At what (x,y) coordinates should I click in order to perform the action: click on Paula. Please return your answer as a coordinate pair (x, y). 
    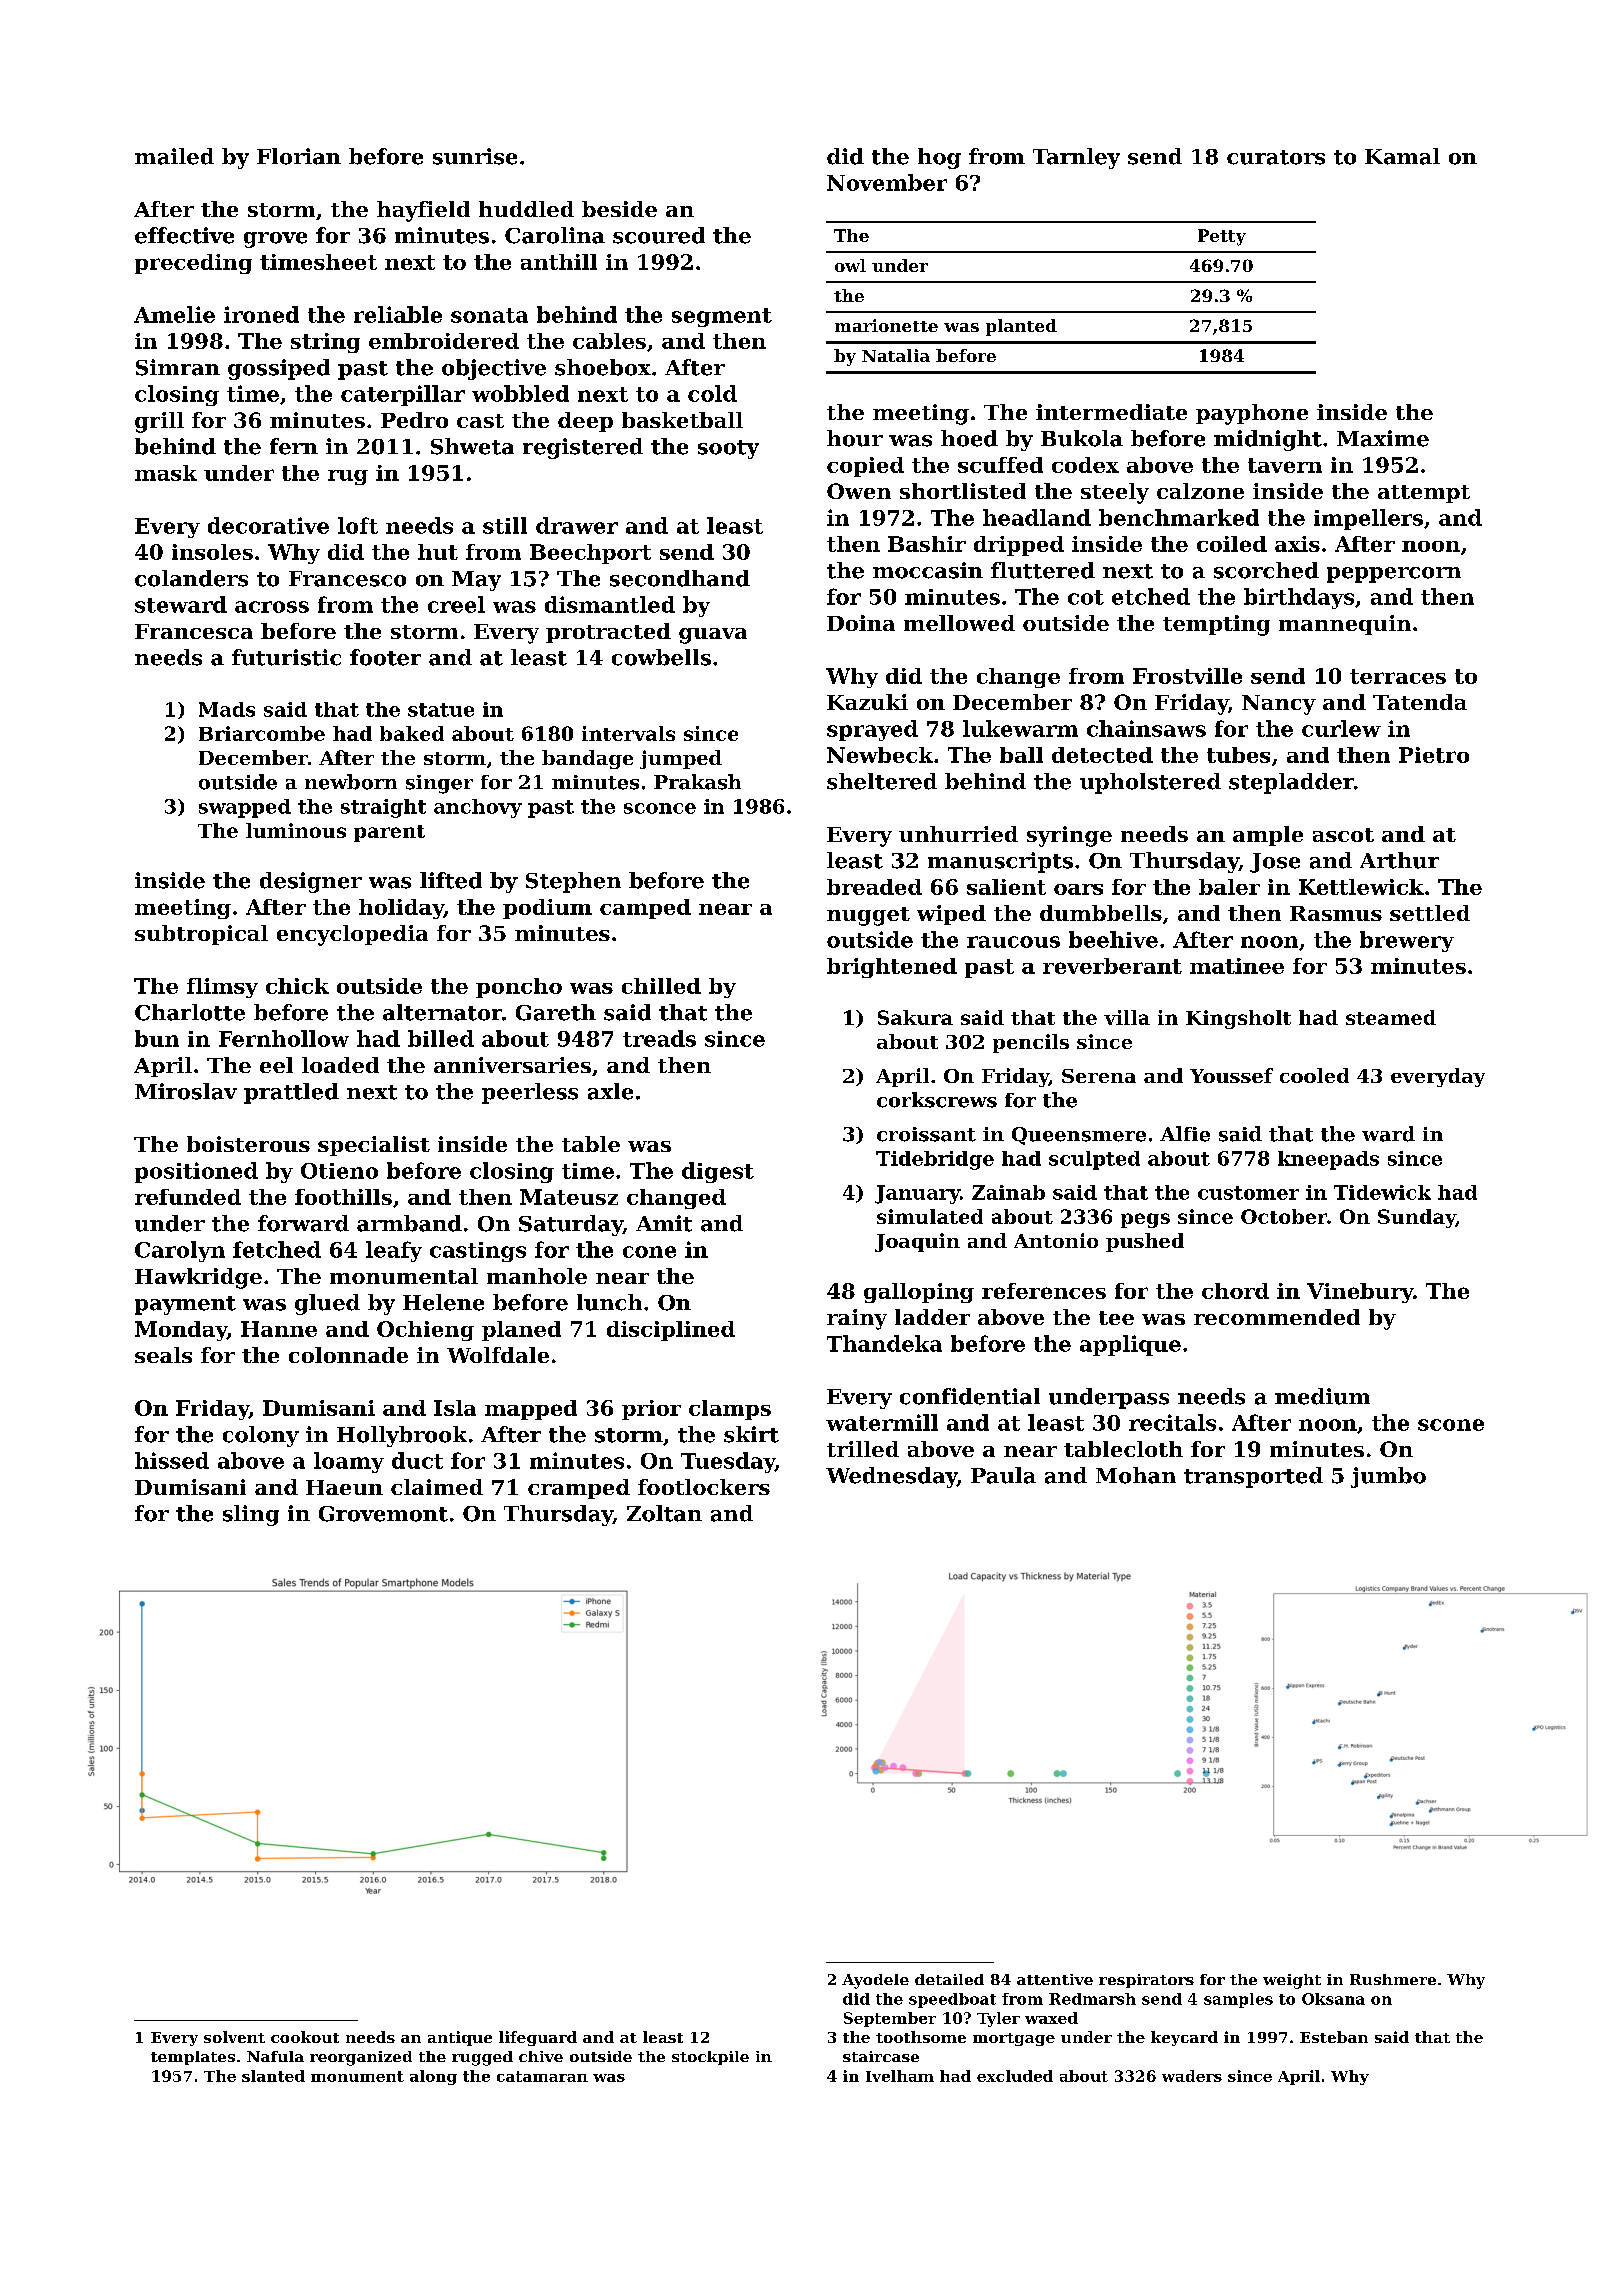
    Looking at the image, I should click on (1003, 1475).
